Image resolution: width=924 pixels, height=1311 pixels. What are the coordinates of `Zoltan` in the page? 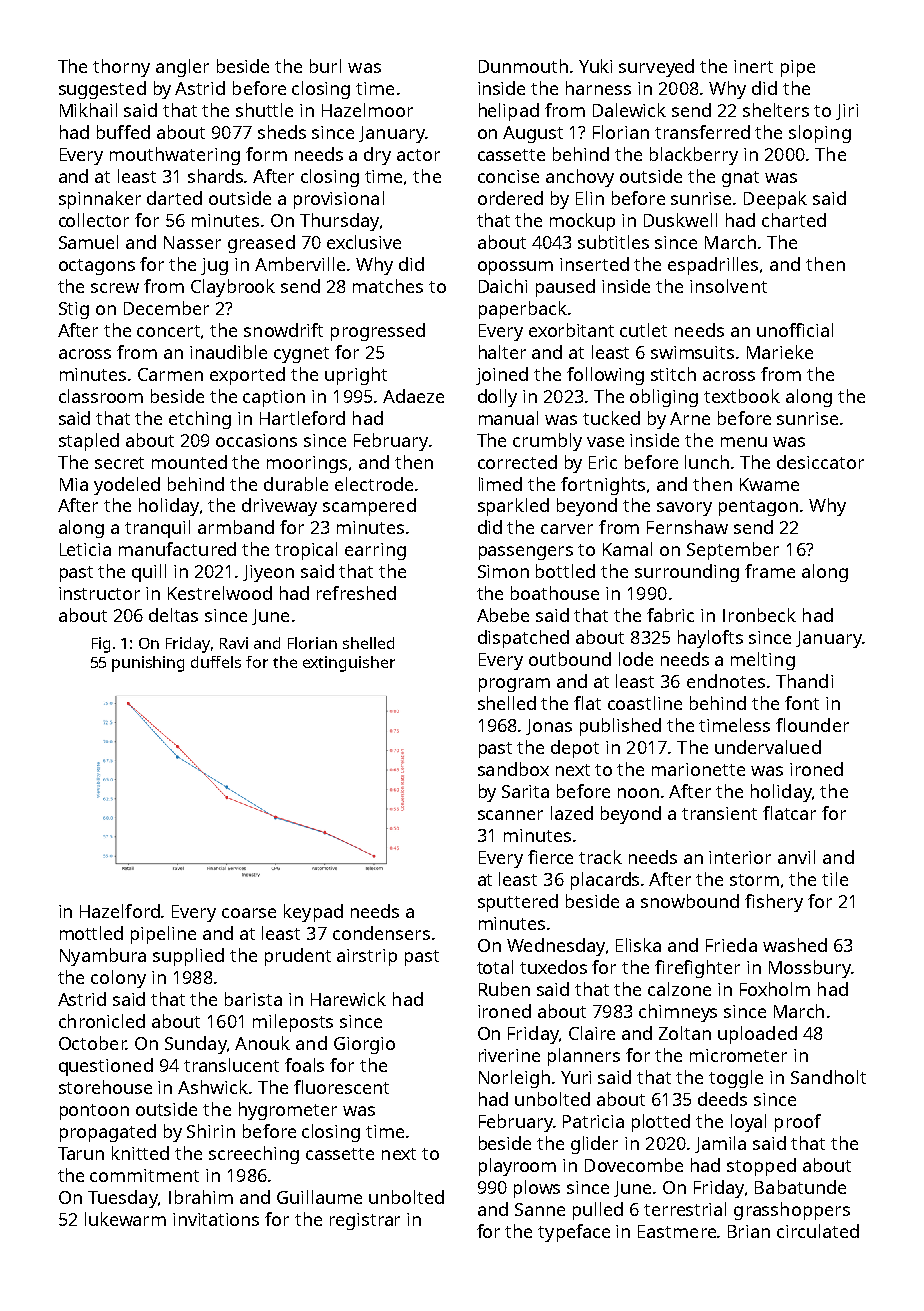 It's located at (685, 1033).
